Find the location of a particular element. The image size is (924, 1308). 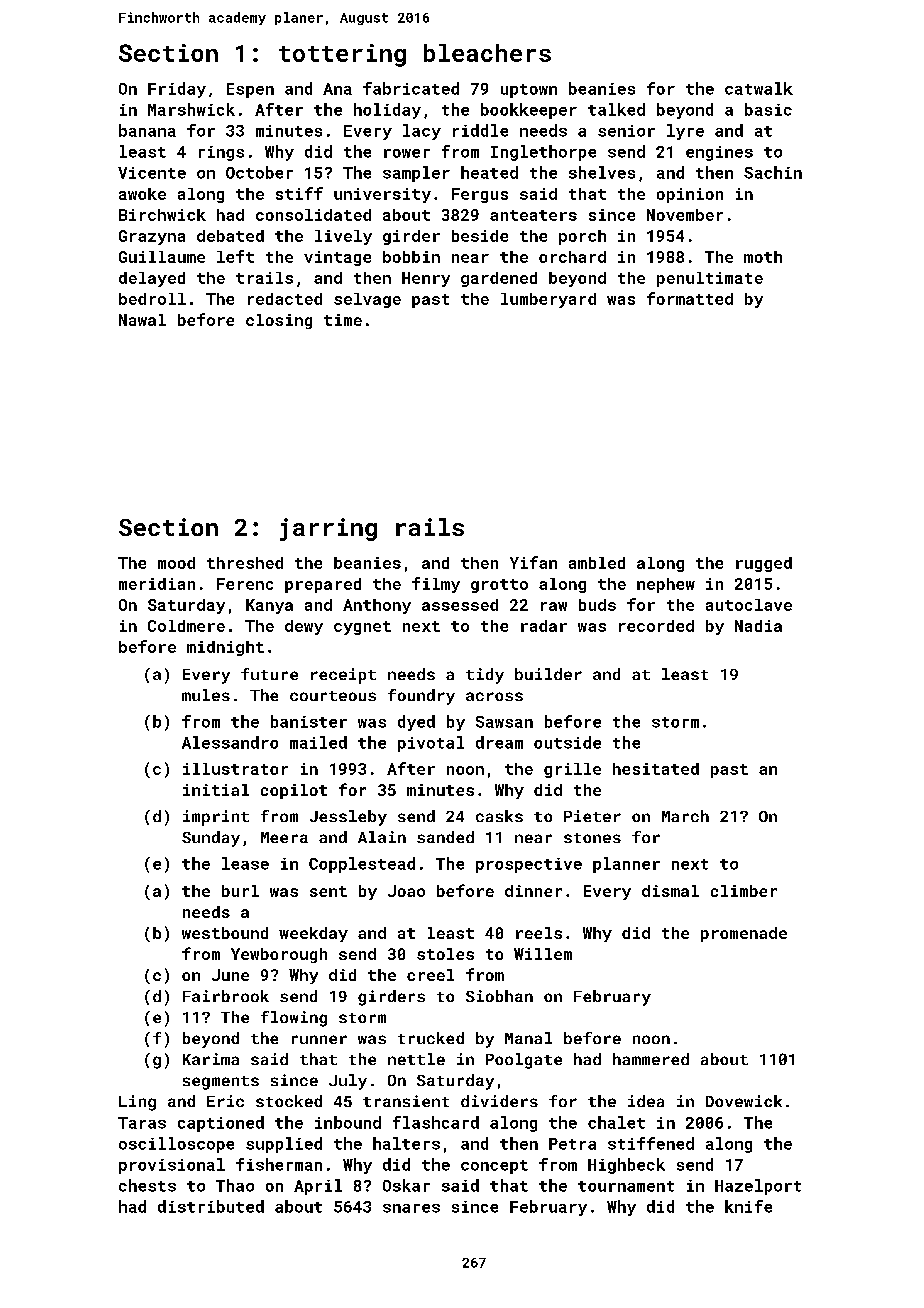

tournament is located at coordinates (626, 1186).
